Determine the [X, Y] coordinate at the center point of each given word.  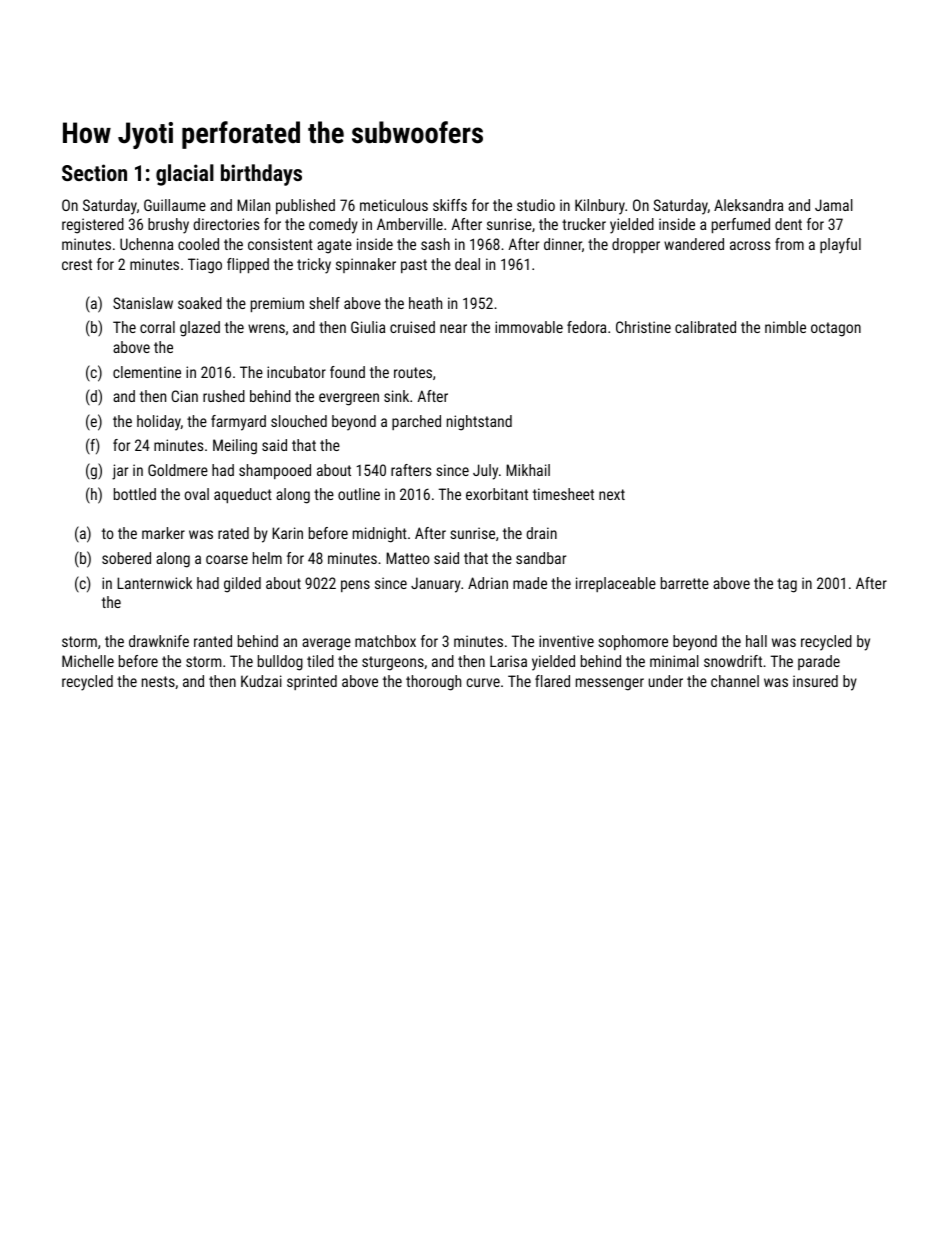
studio [536, 205]
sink [396, 396]
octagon [836, 329]
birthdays [261, 175]
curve [483, 682]
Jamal [834, 205]
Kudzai [261, 681]
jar [120, 472]
